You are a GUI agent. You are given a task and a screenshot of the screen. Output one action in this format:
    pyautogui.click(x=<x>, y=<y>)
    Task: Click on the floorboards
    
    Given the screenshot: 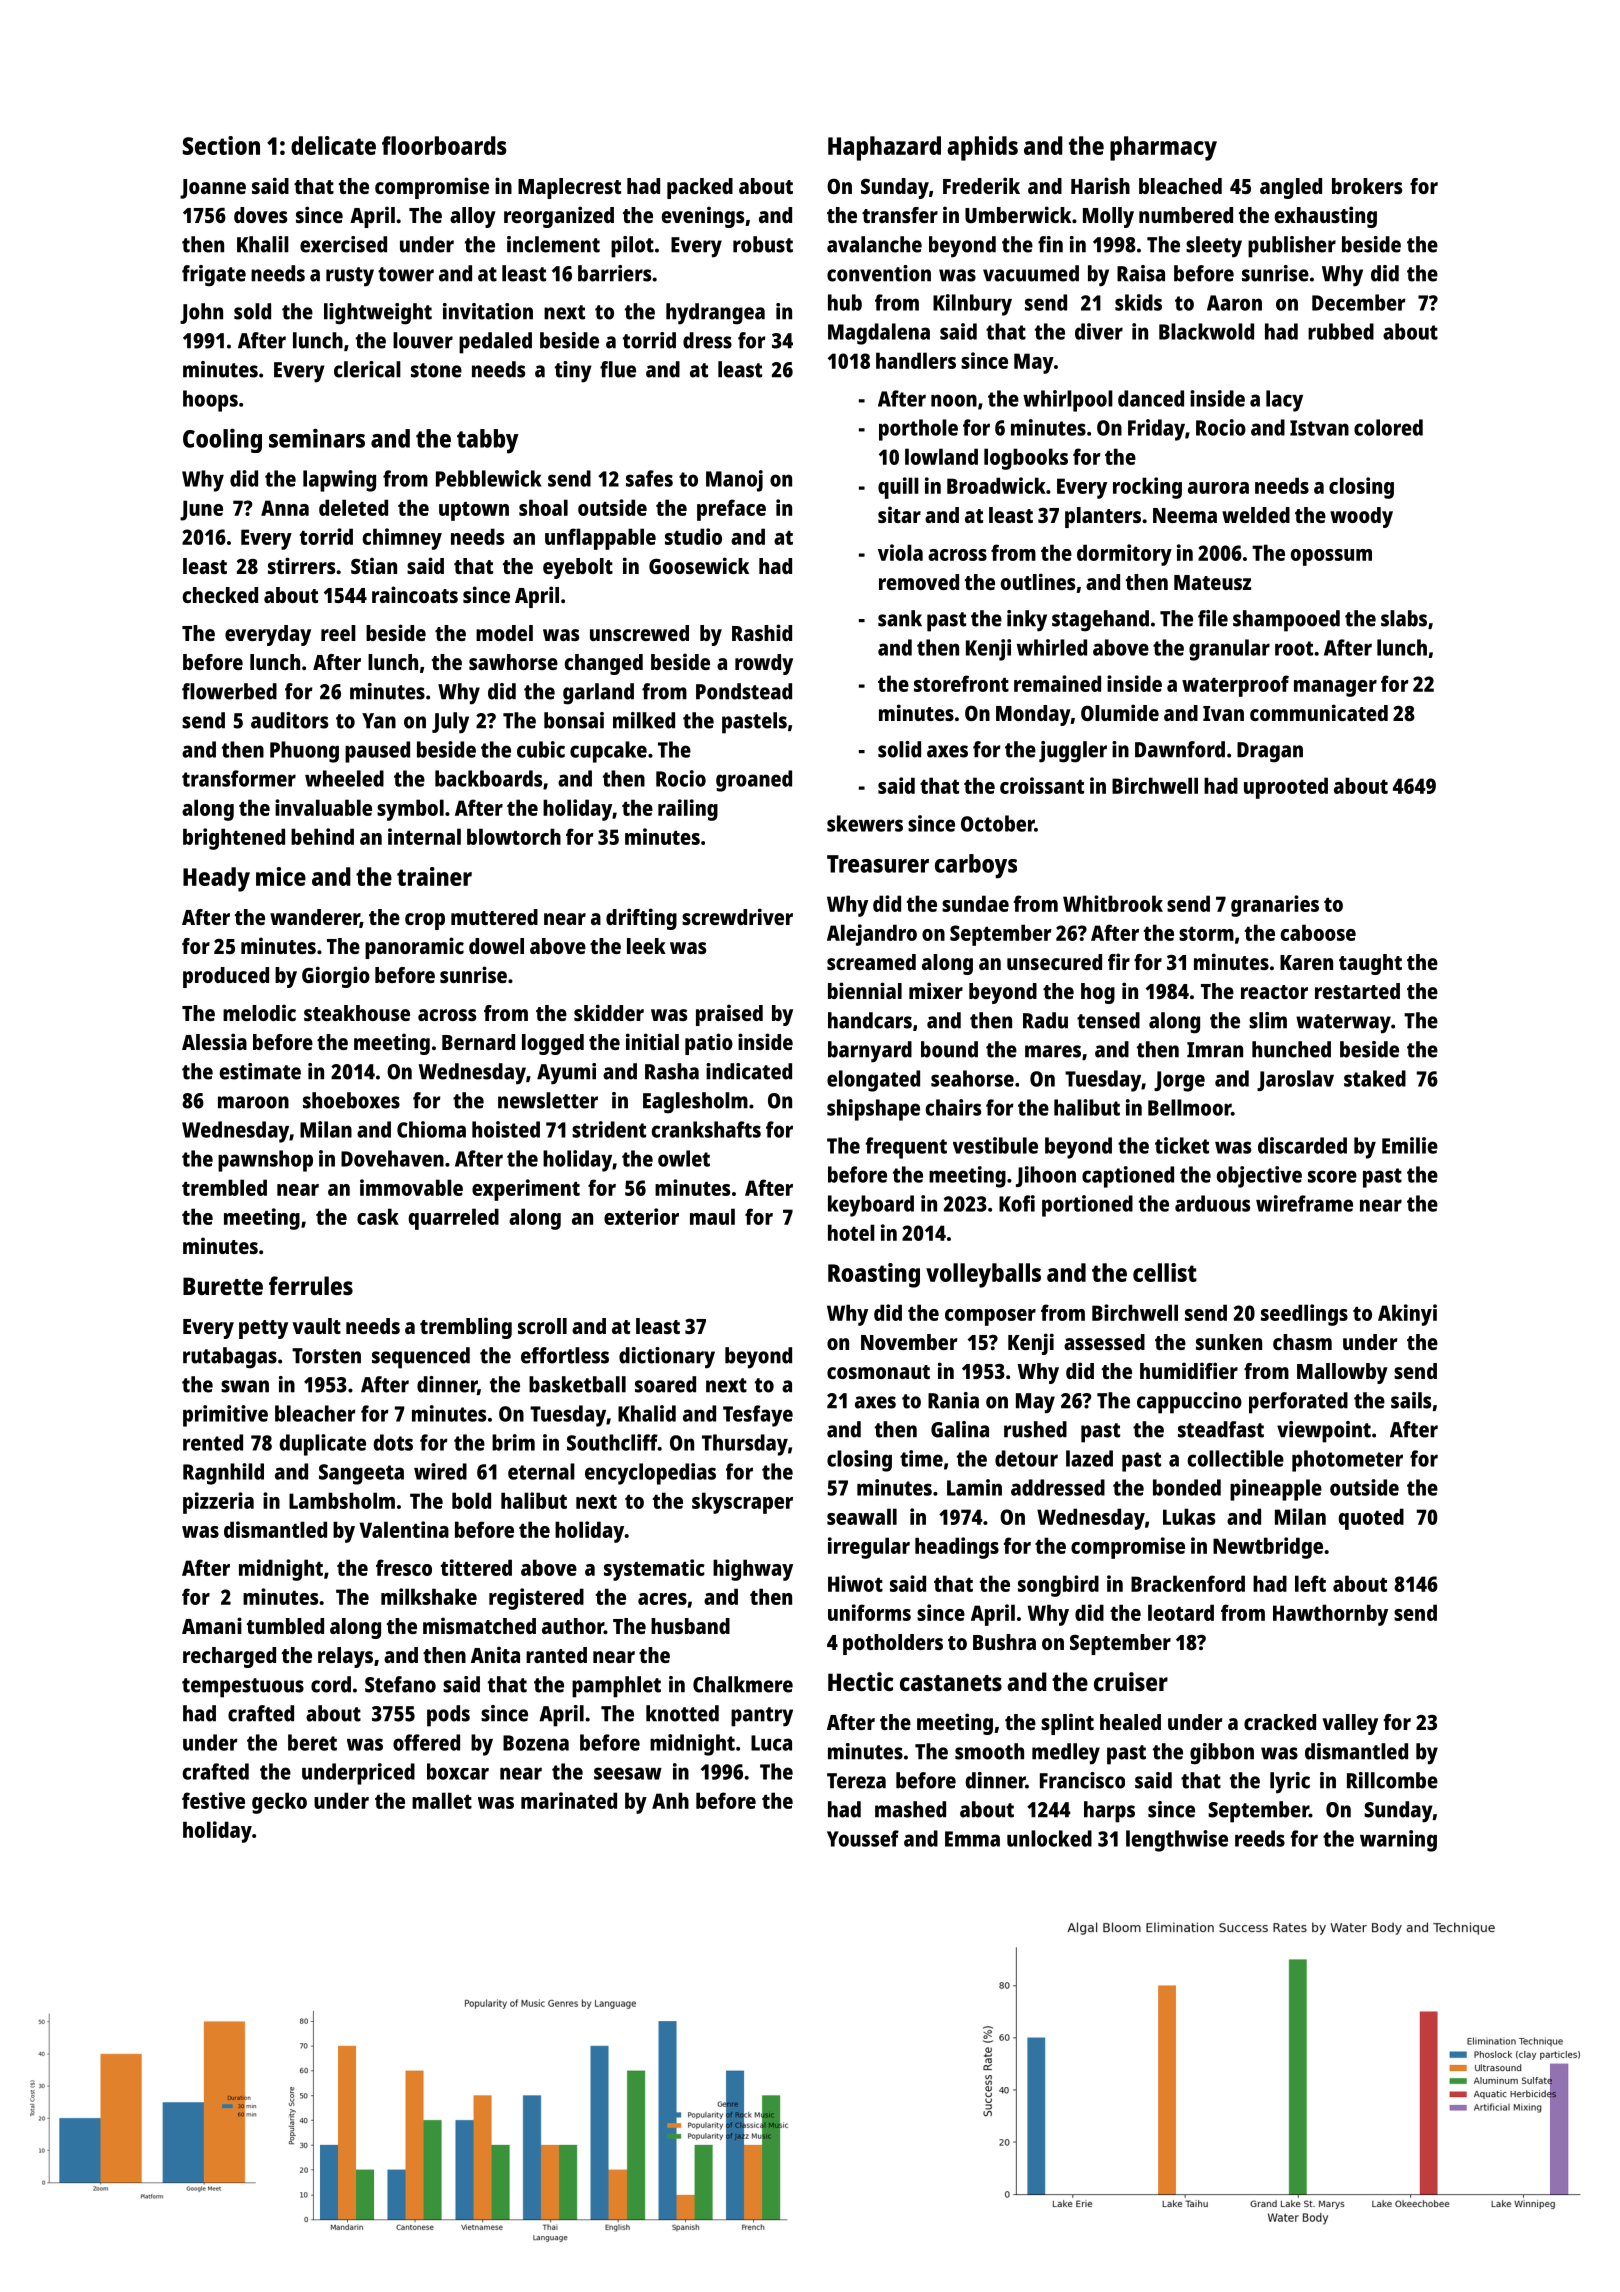 What is the action you would take?
    pyautogui.click(x=444, y=145)
